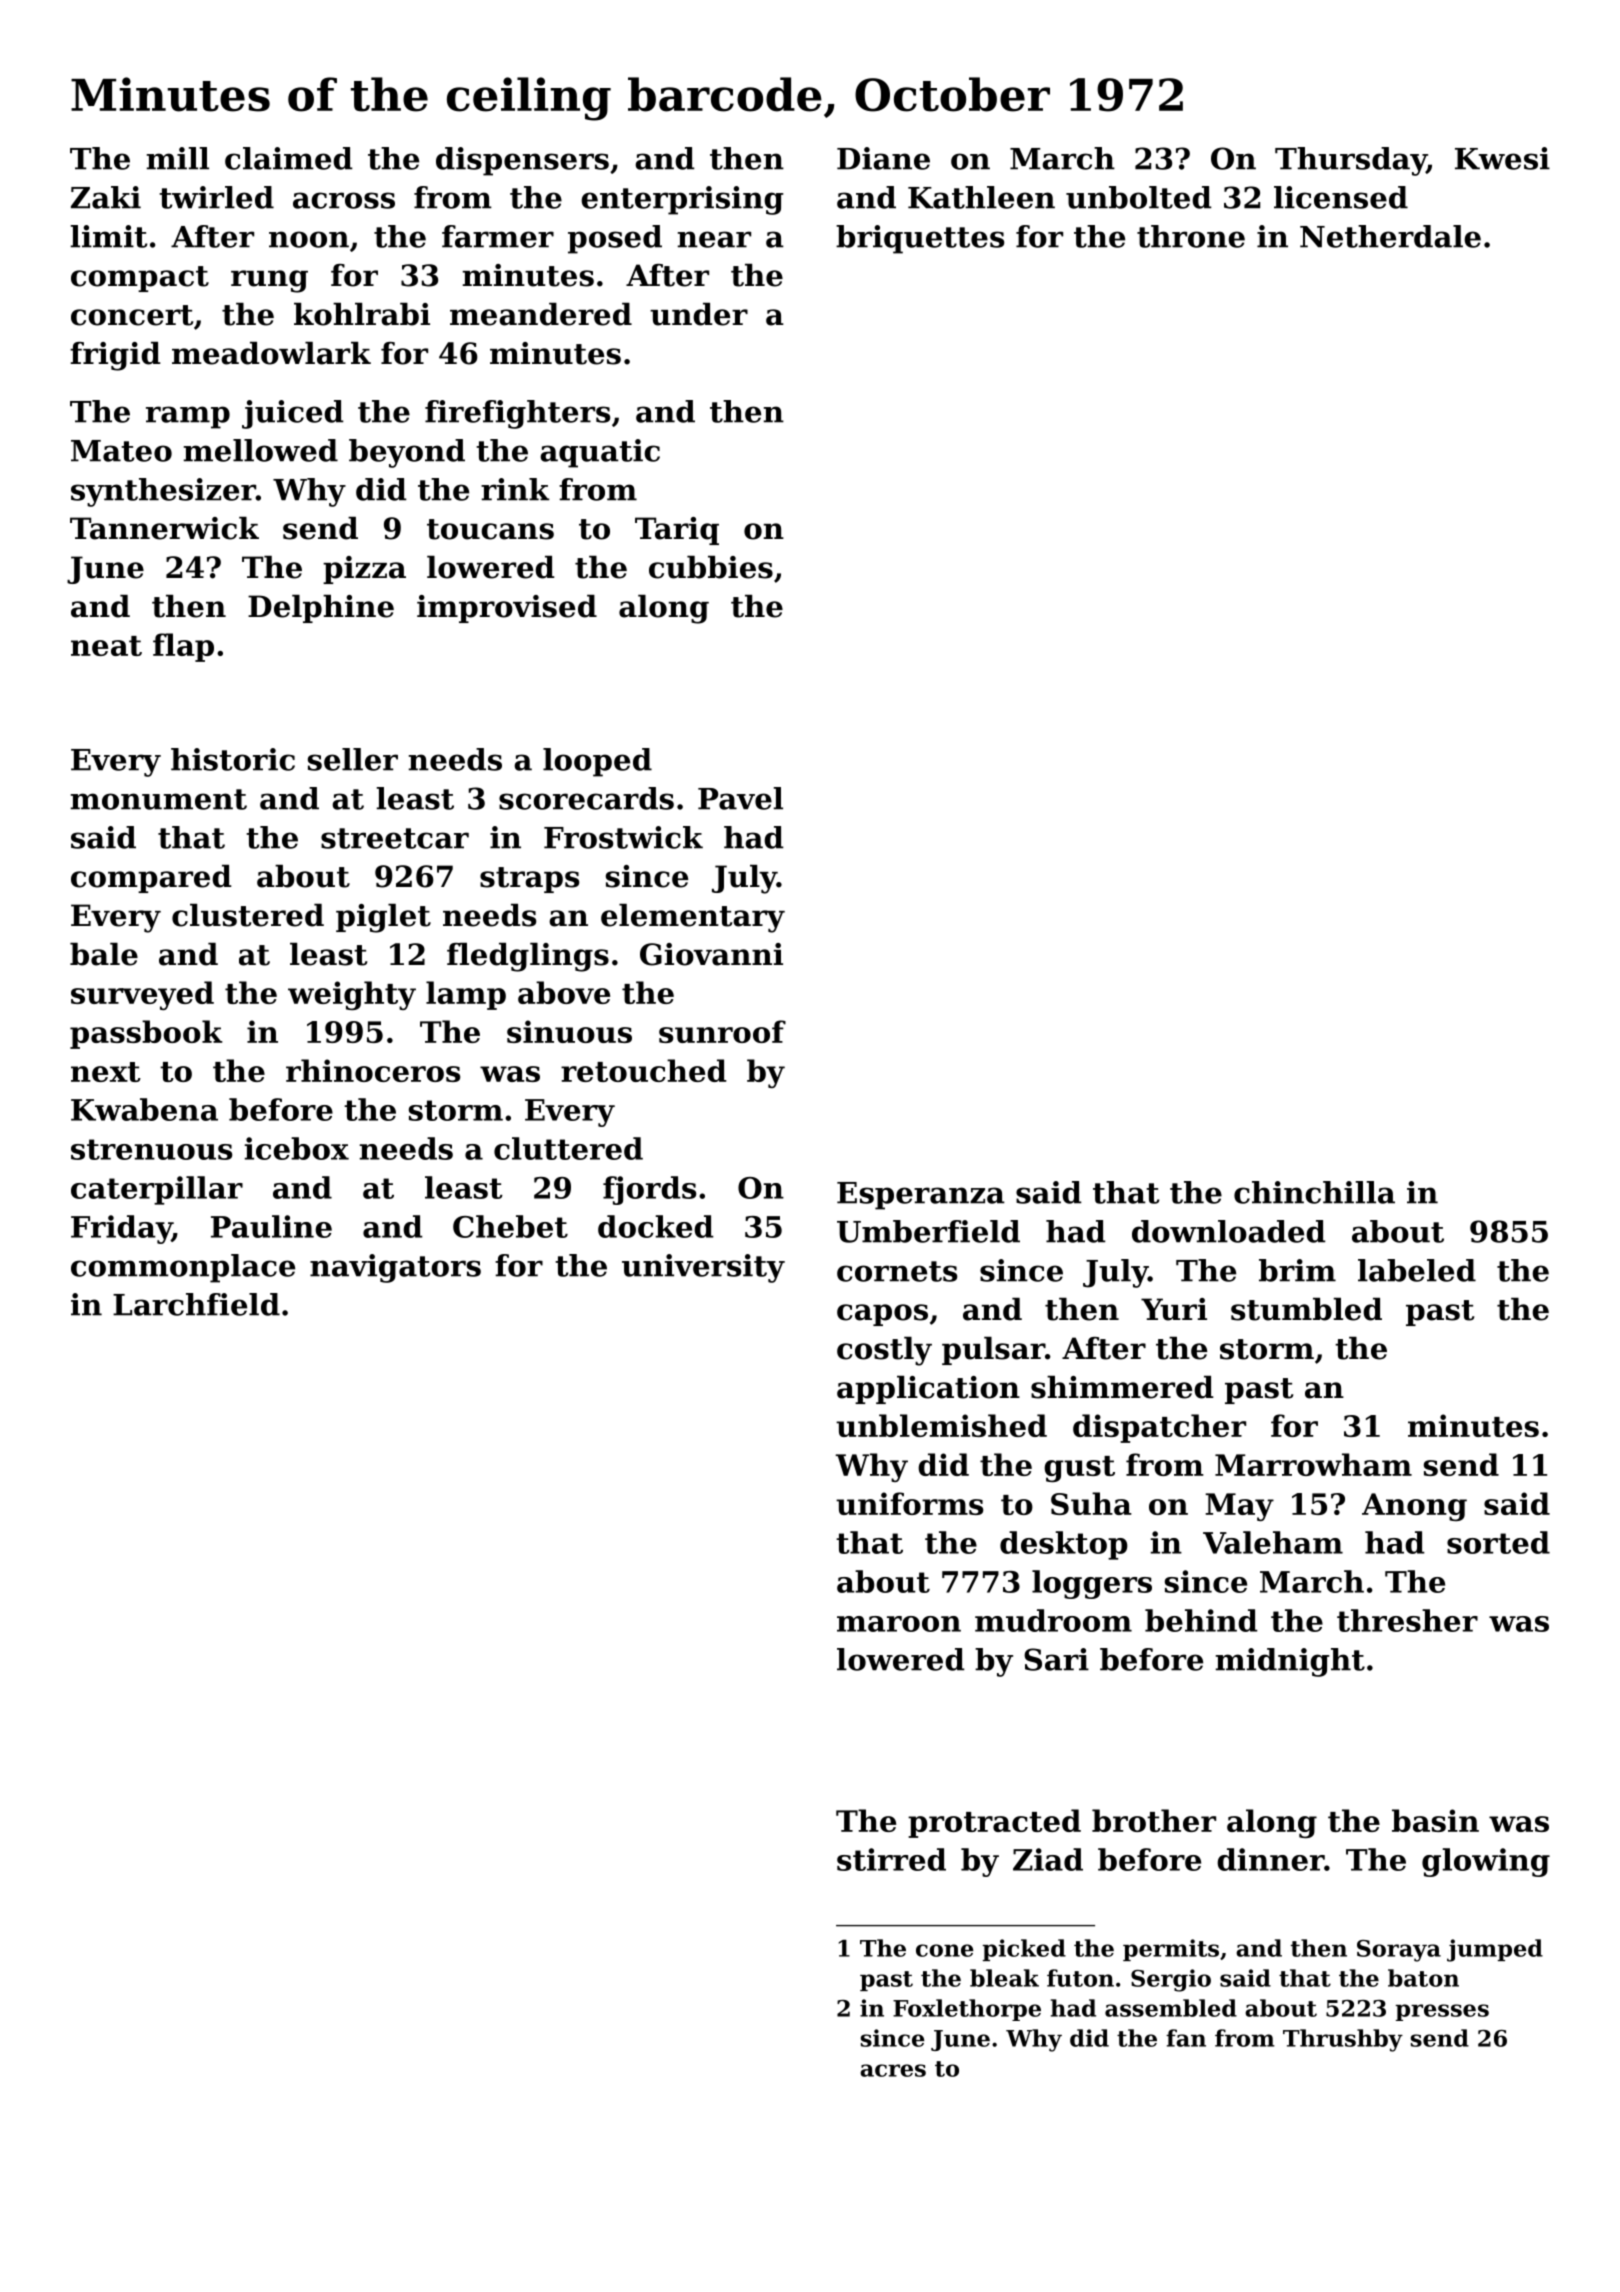 The height and width of the page is (2292, 1620). I want to click on Netherdale, so click(1390, 236).
